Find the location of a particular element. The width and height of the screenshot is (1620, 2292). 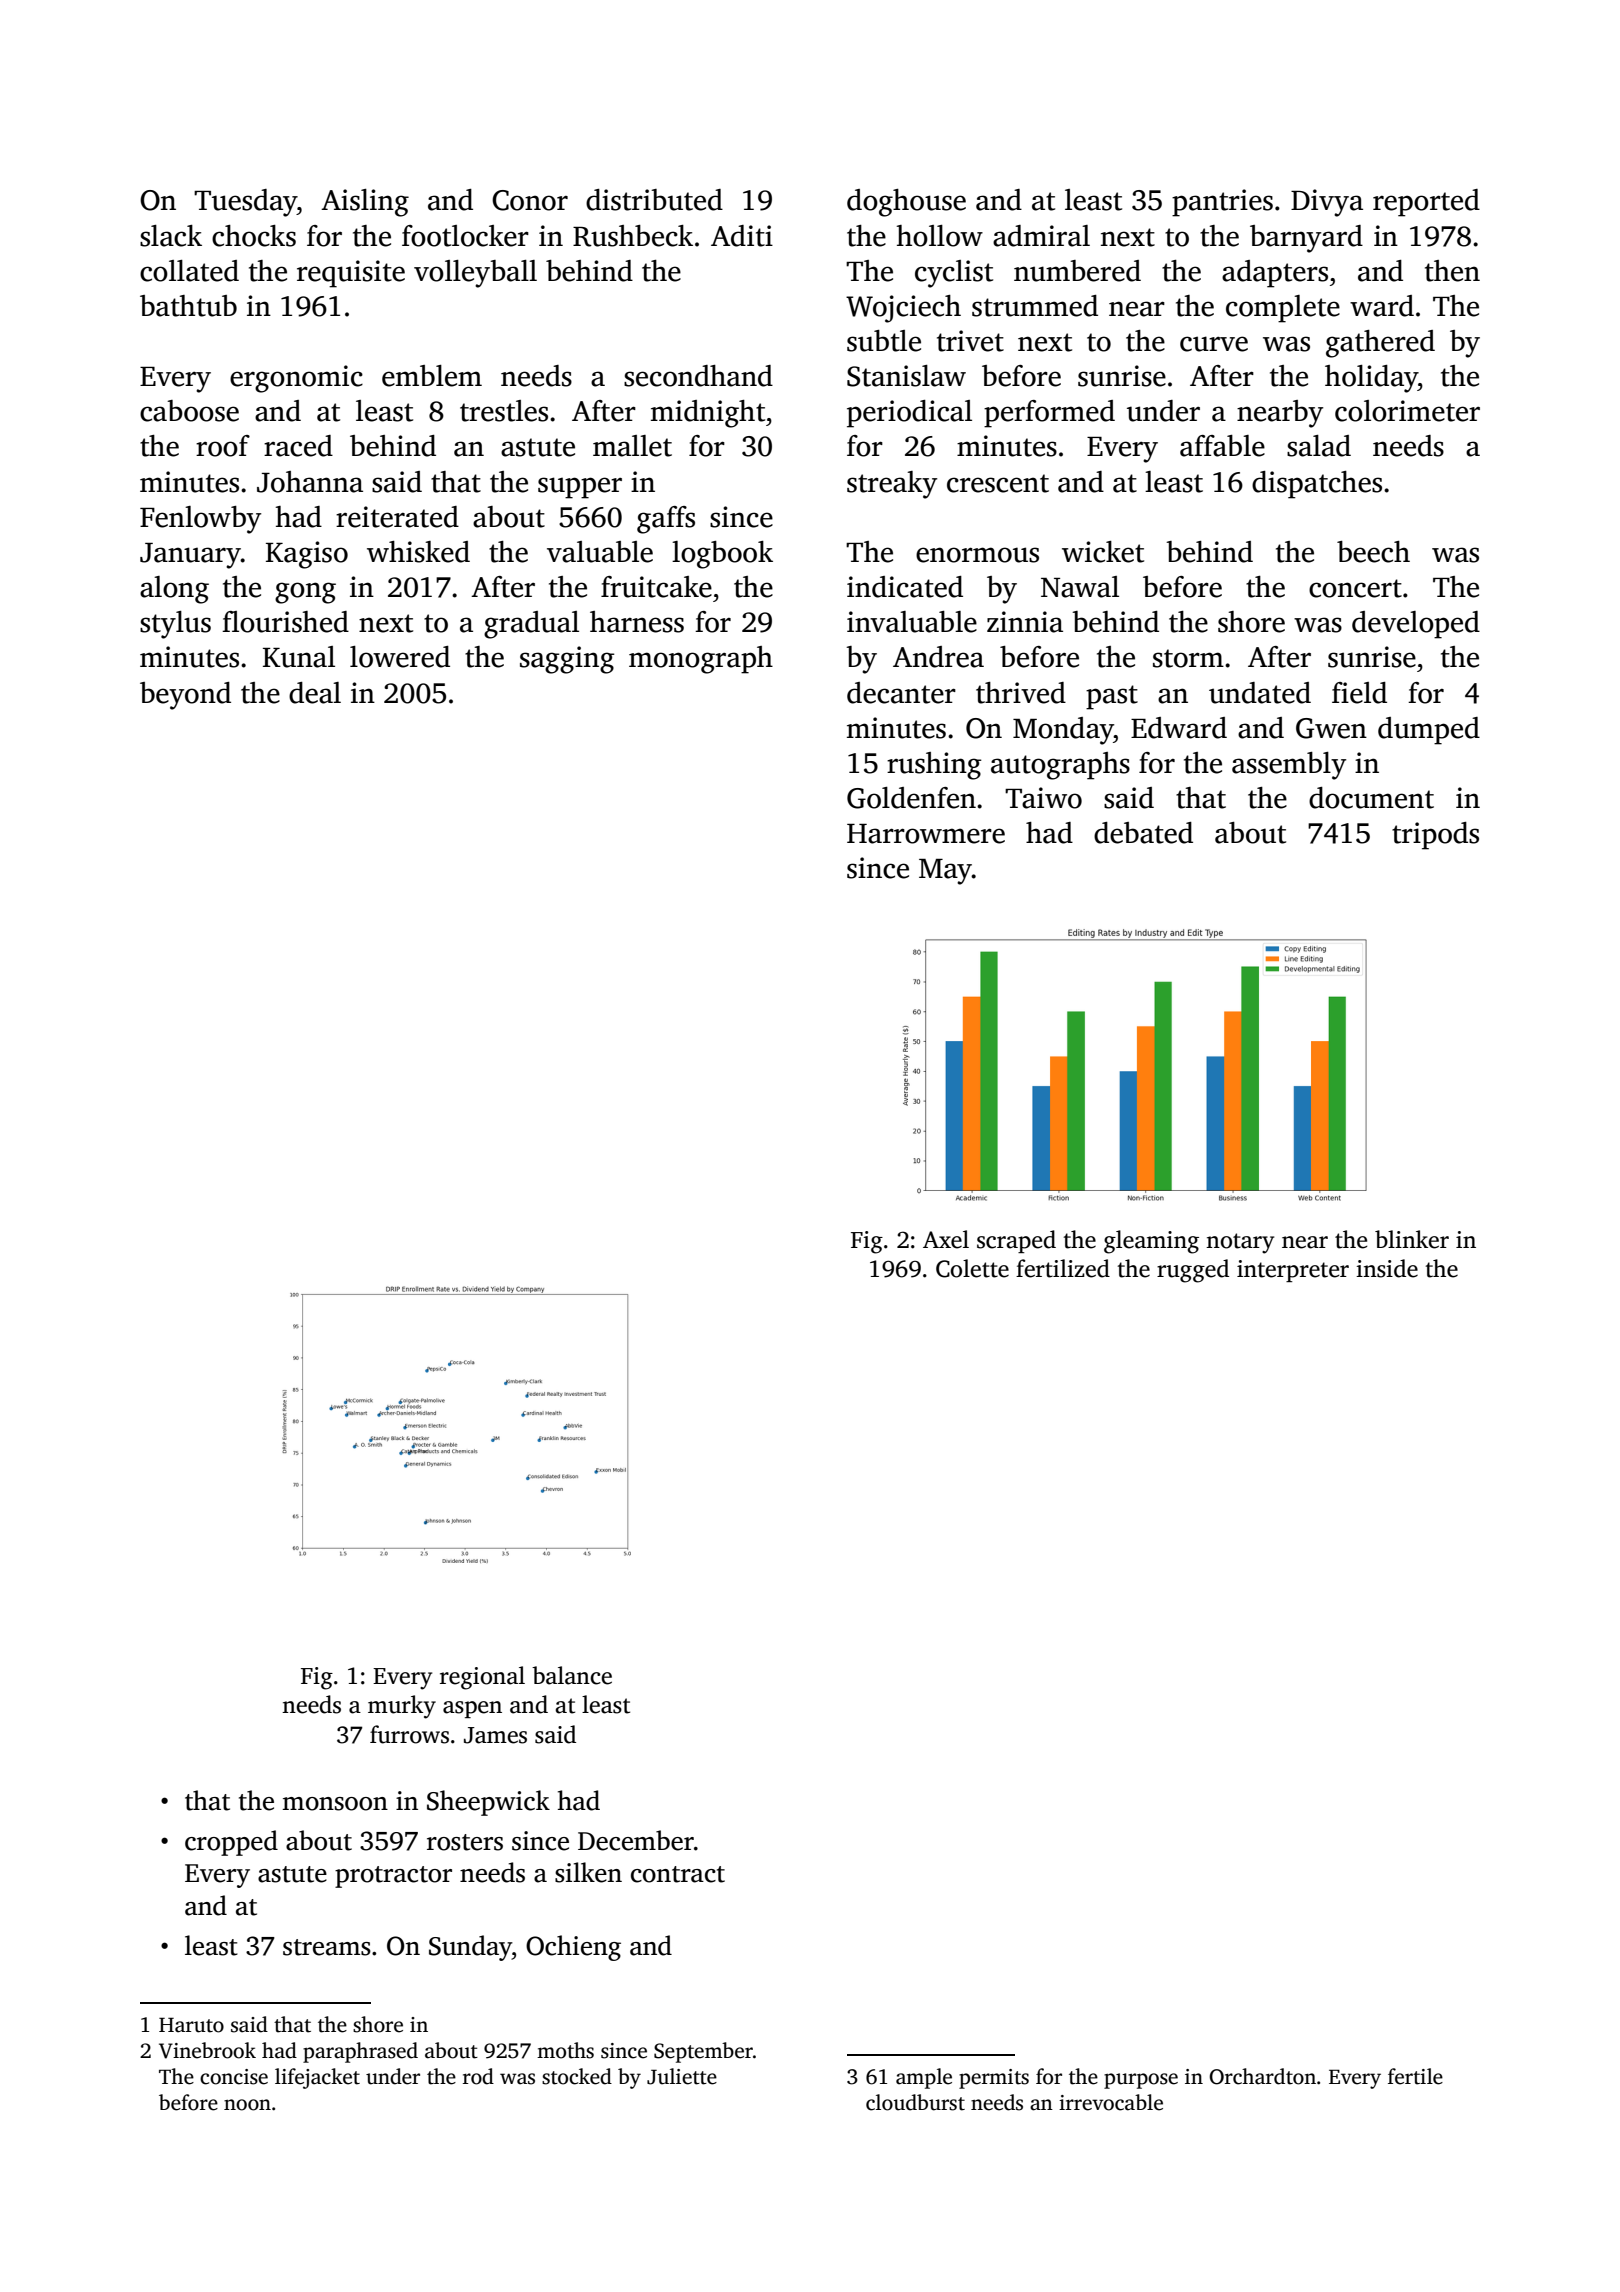

irrevocable is located at coordinates (1111, 2102).
